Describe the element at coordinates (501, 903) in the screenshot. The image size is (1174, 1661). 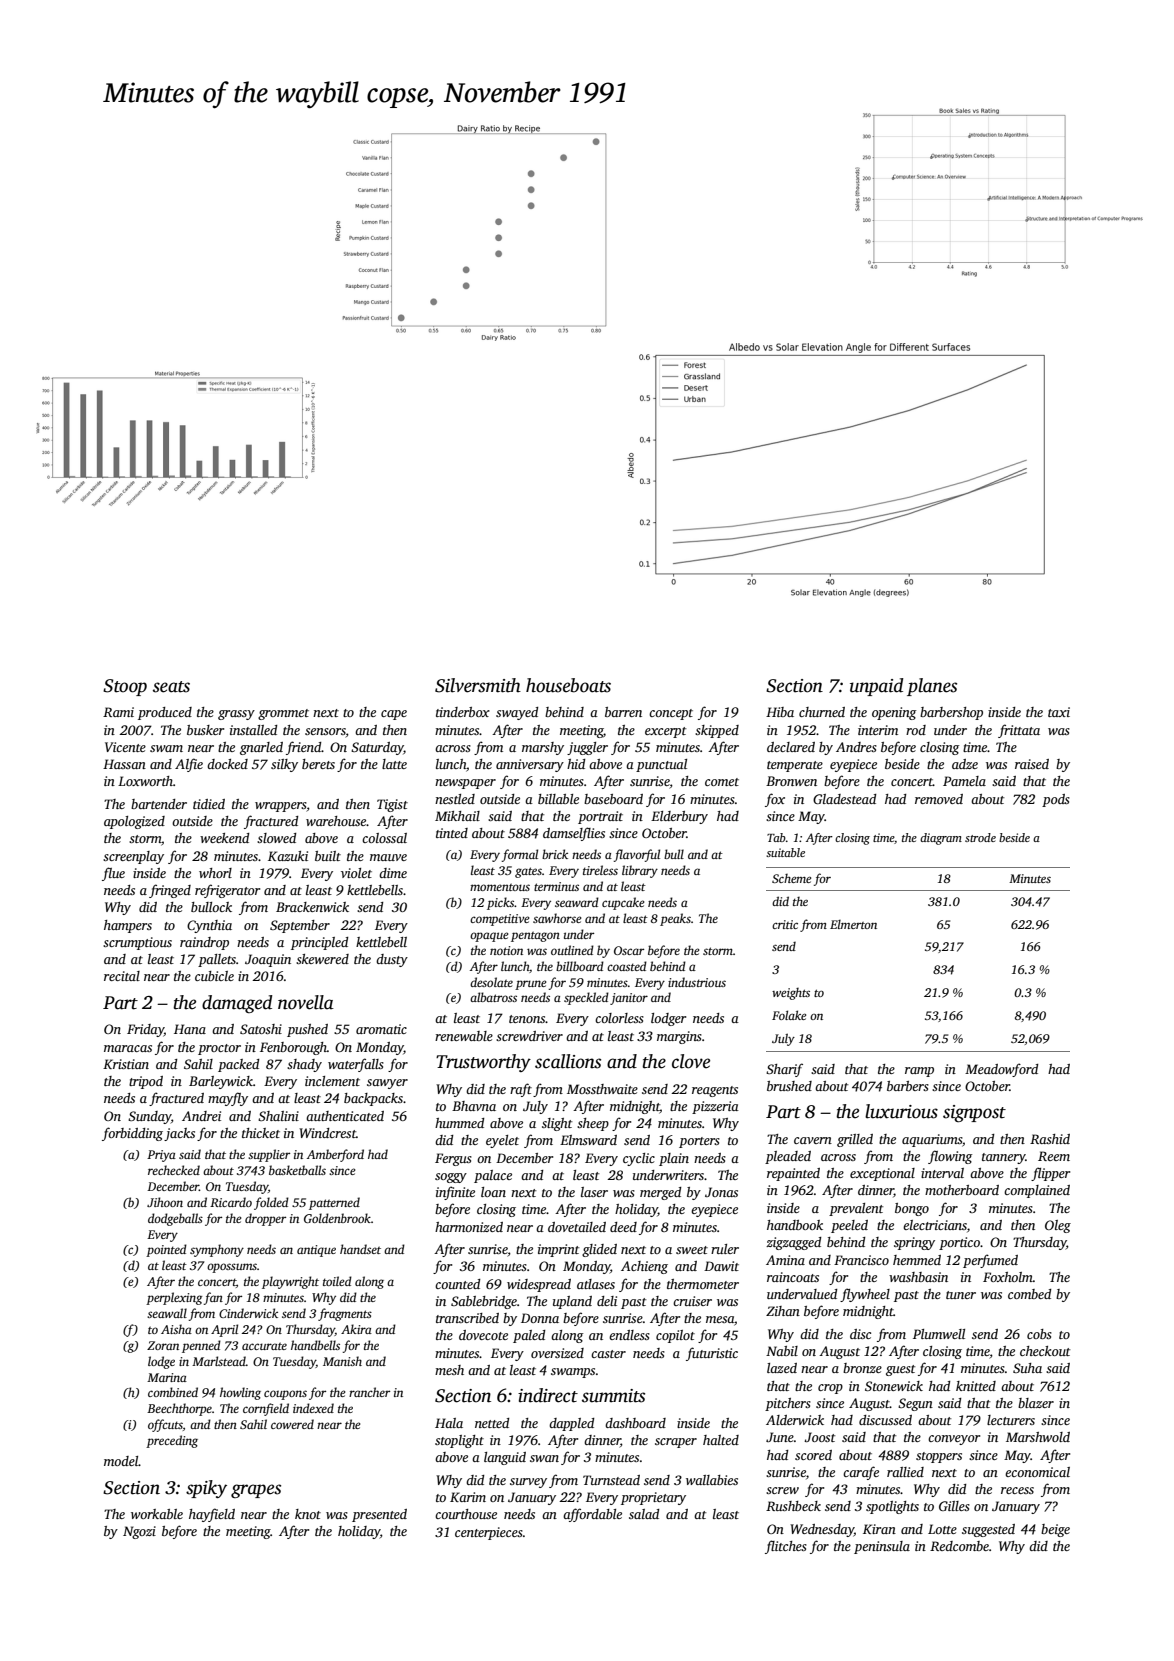
I see `picks` at that location.
